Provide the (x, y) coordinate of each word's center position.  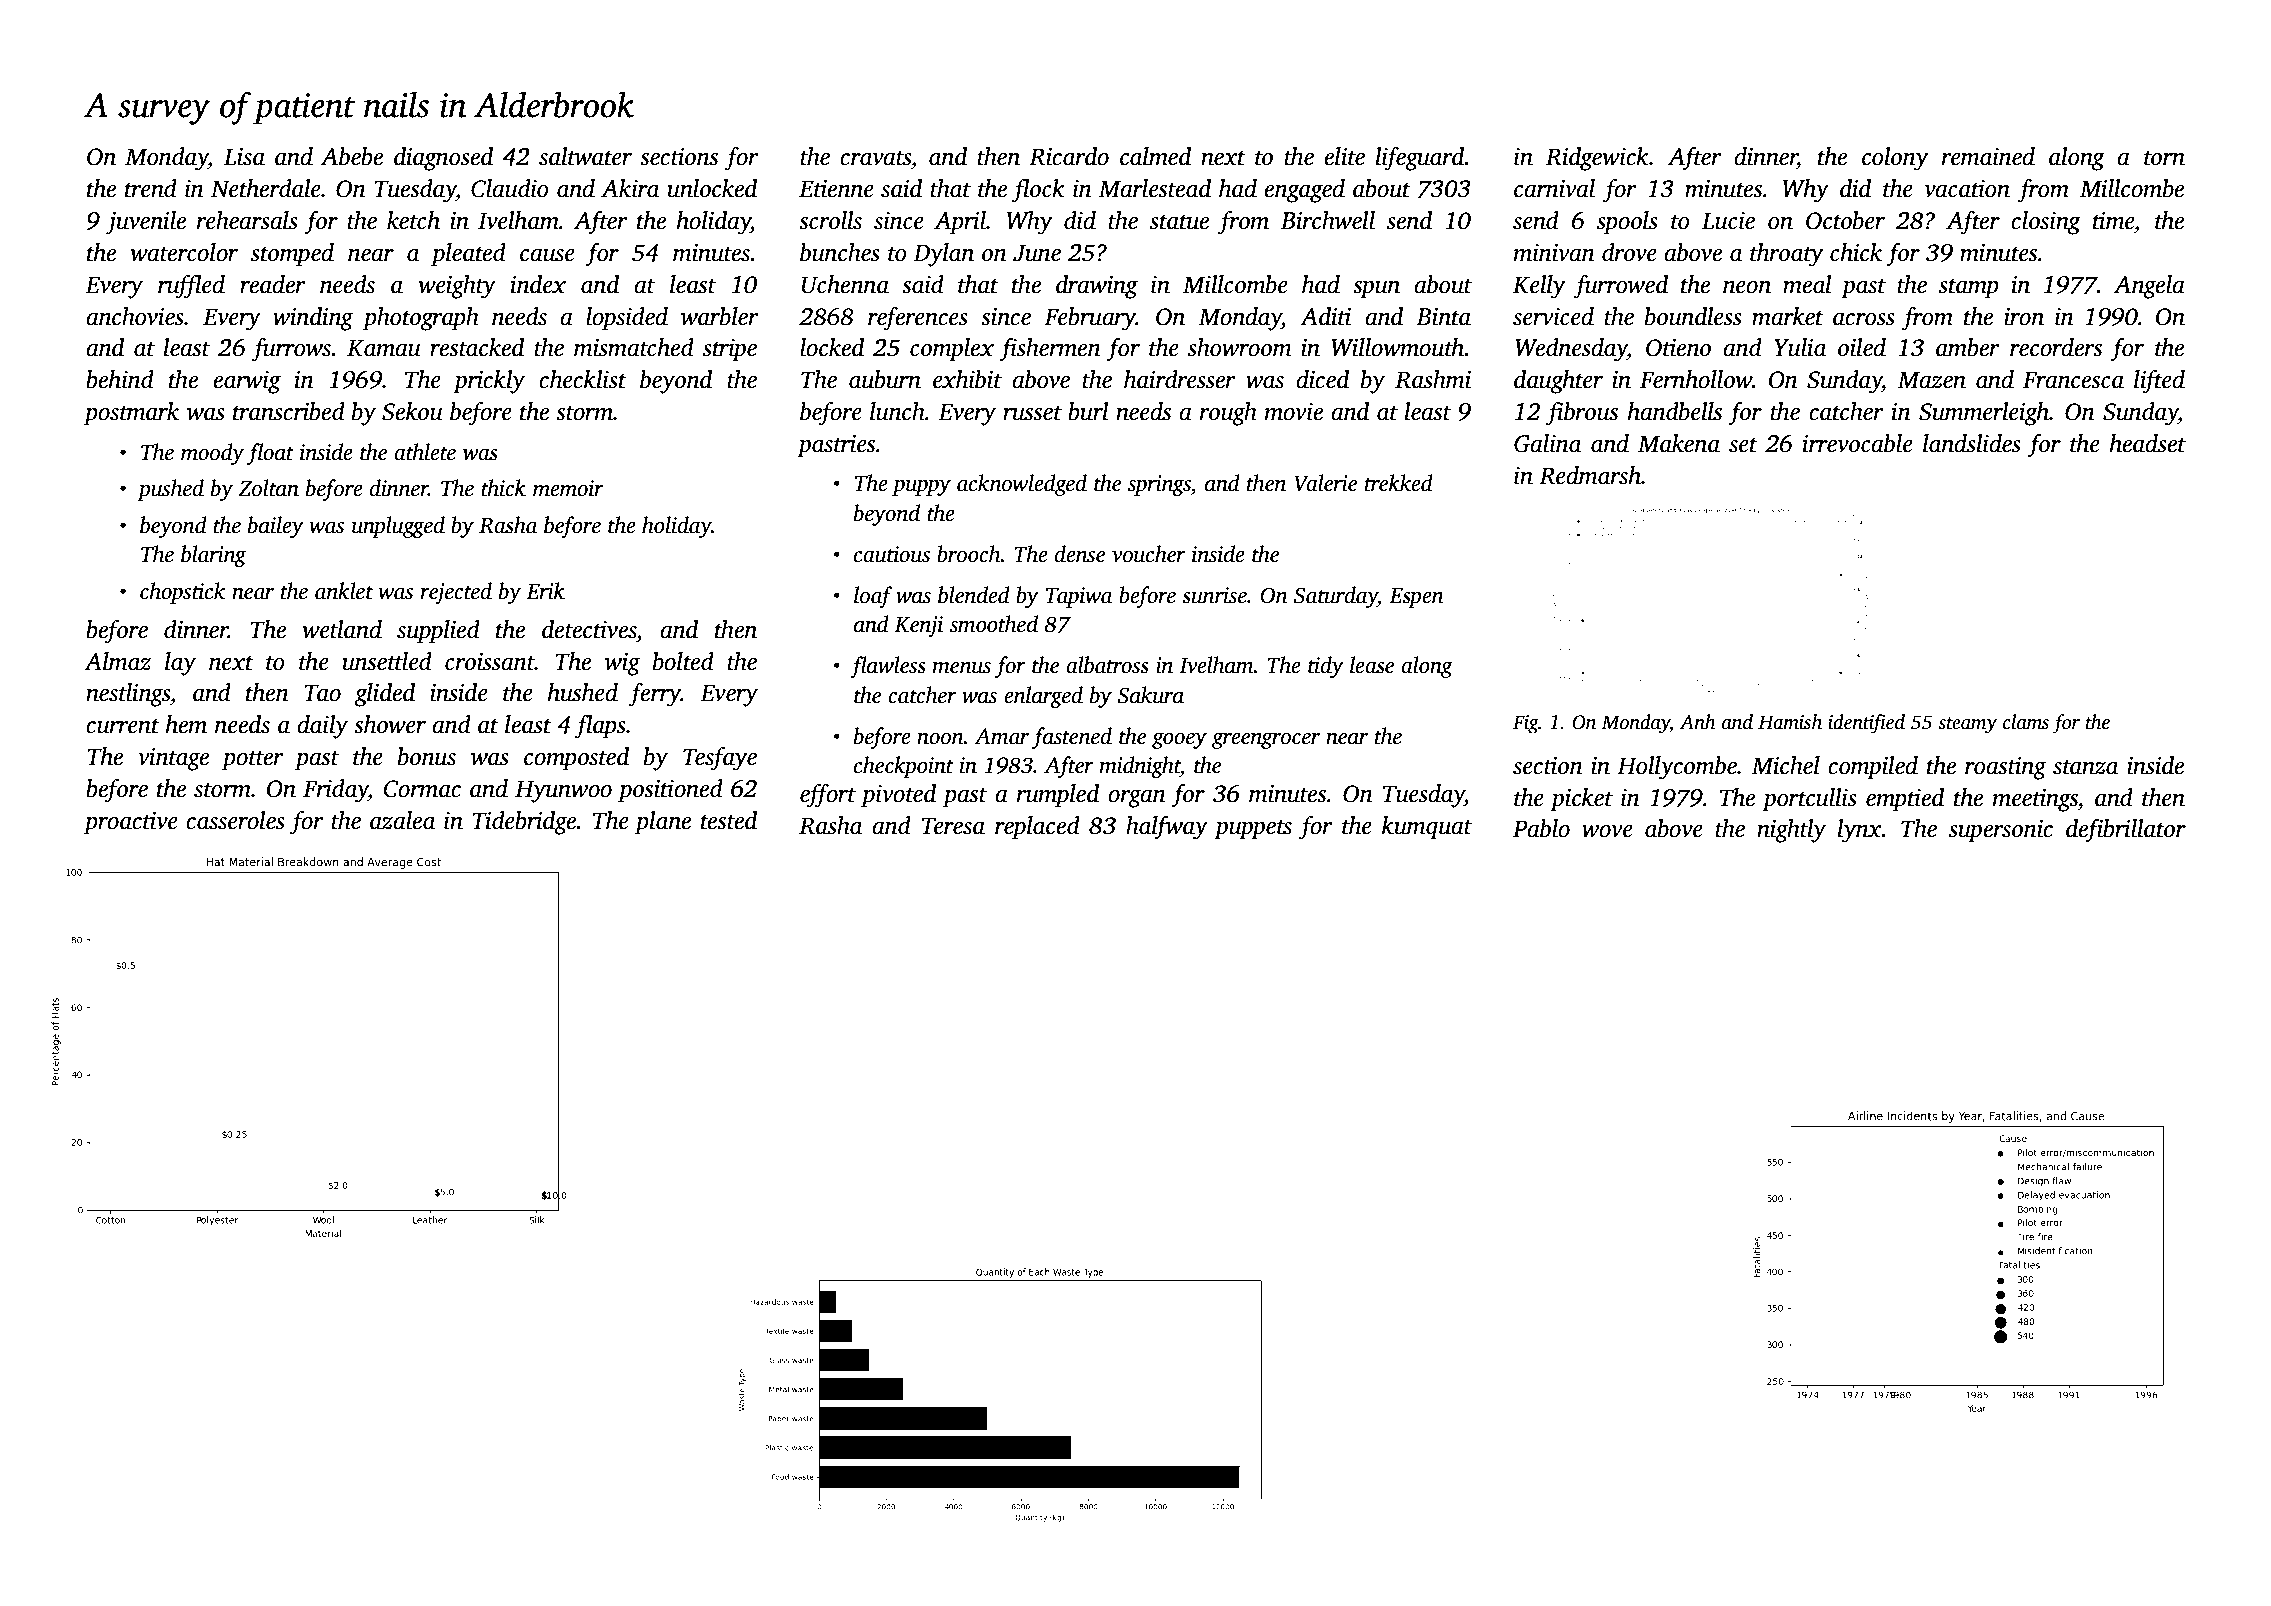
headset (2148, 443)
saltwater (585, 156)
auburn (885, 379)
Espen (1416, 598)
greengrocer (1266, 741)
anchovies (135, 316)
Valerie (1325, 483)
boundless (1693, 316)
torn (2164, 158)
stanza (2085, 767)
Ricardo (1069, 156)
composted (576, 759)
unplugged (398, 527)
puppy (921, 488)
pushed (170, 490)
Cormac (422, 789)
